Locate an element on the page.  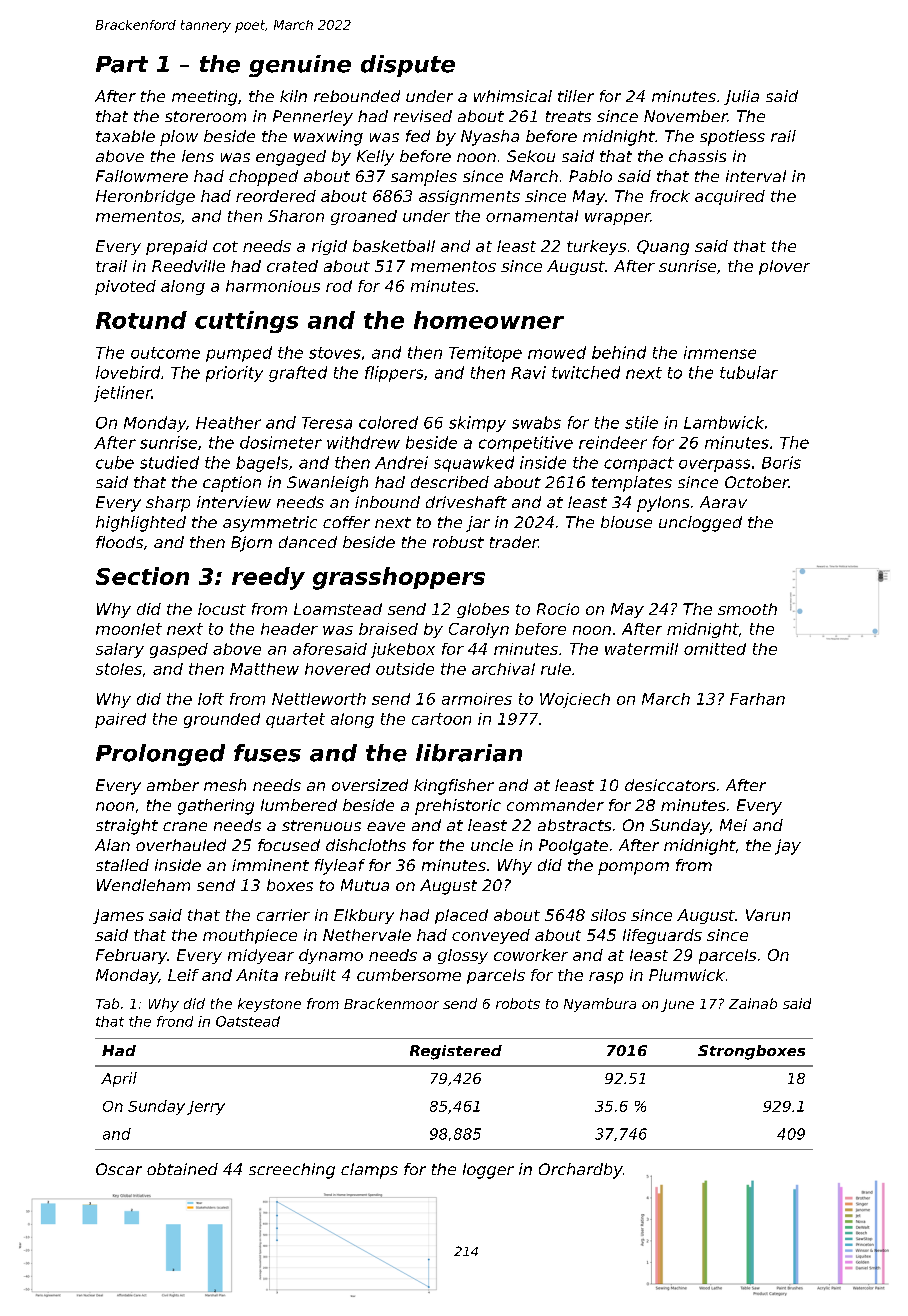
dispute is located at coordinates (408, 66).
